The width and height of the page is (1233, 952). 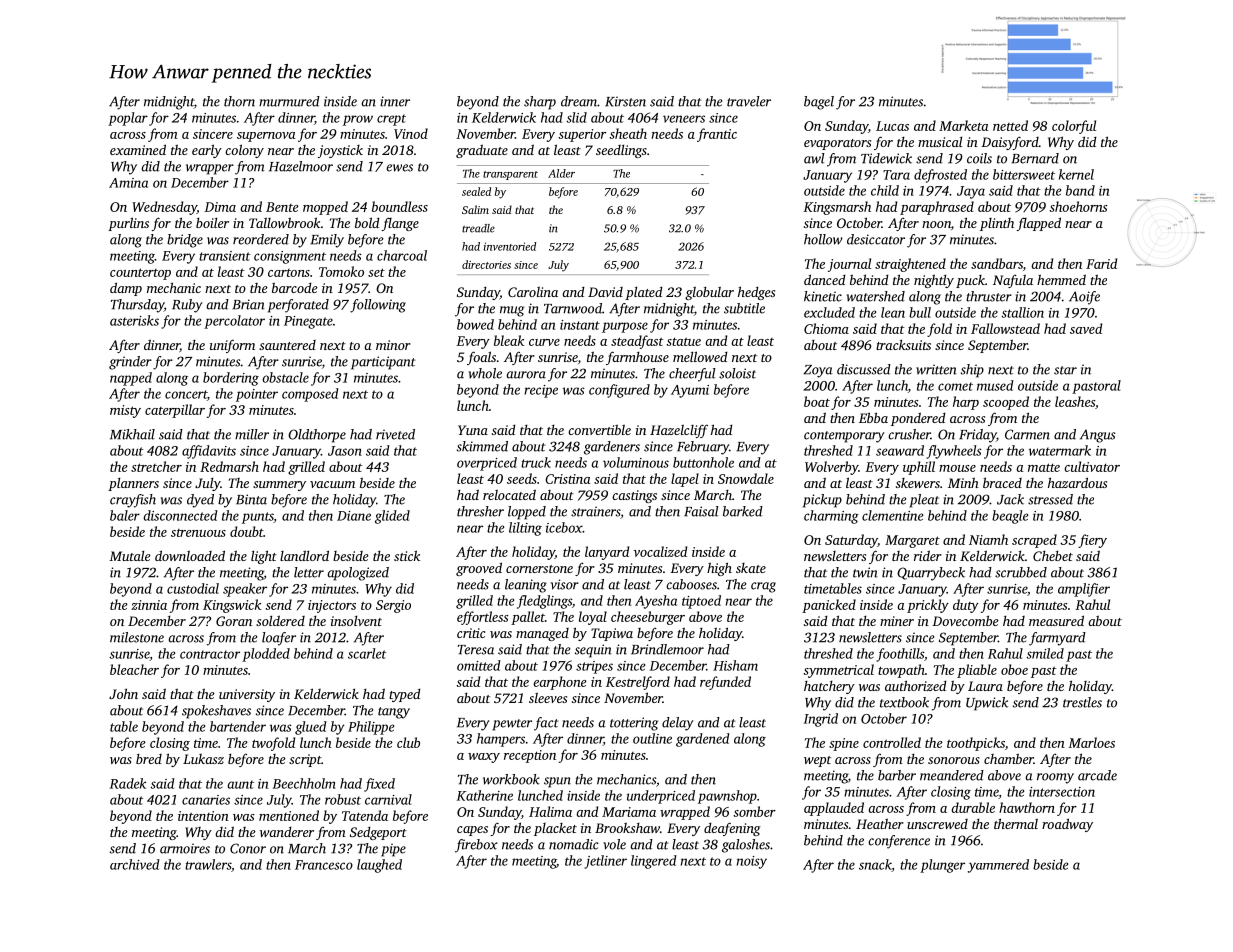 What do you see at coordinates (998, 866) in the page?
I see `yammered` at bounding box center [998, 866].
